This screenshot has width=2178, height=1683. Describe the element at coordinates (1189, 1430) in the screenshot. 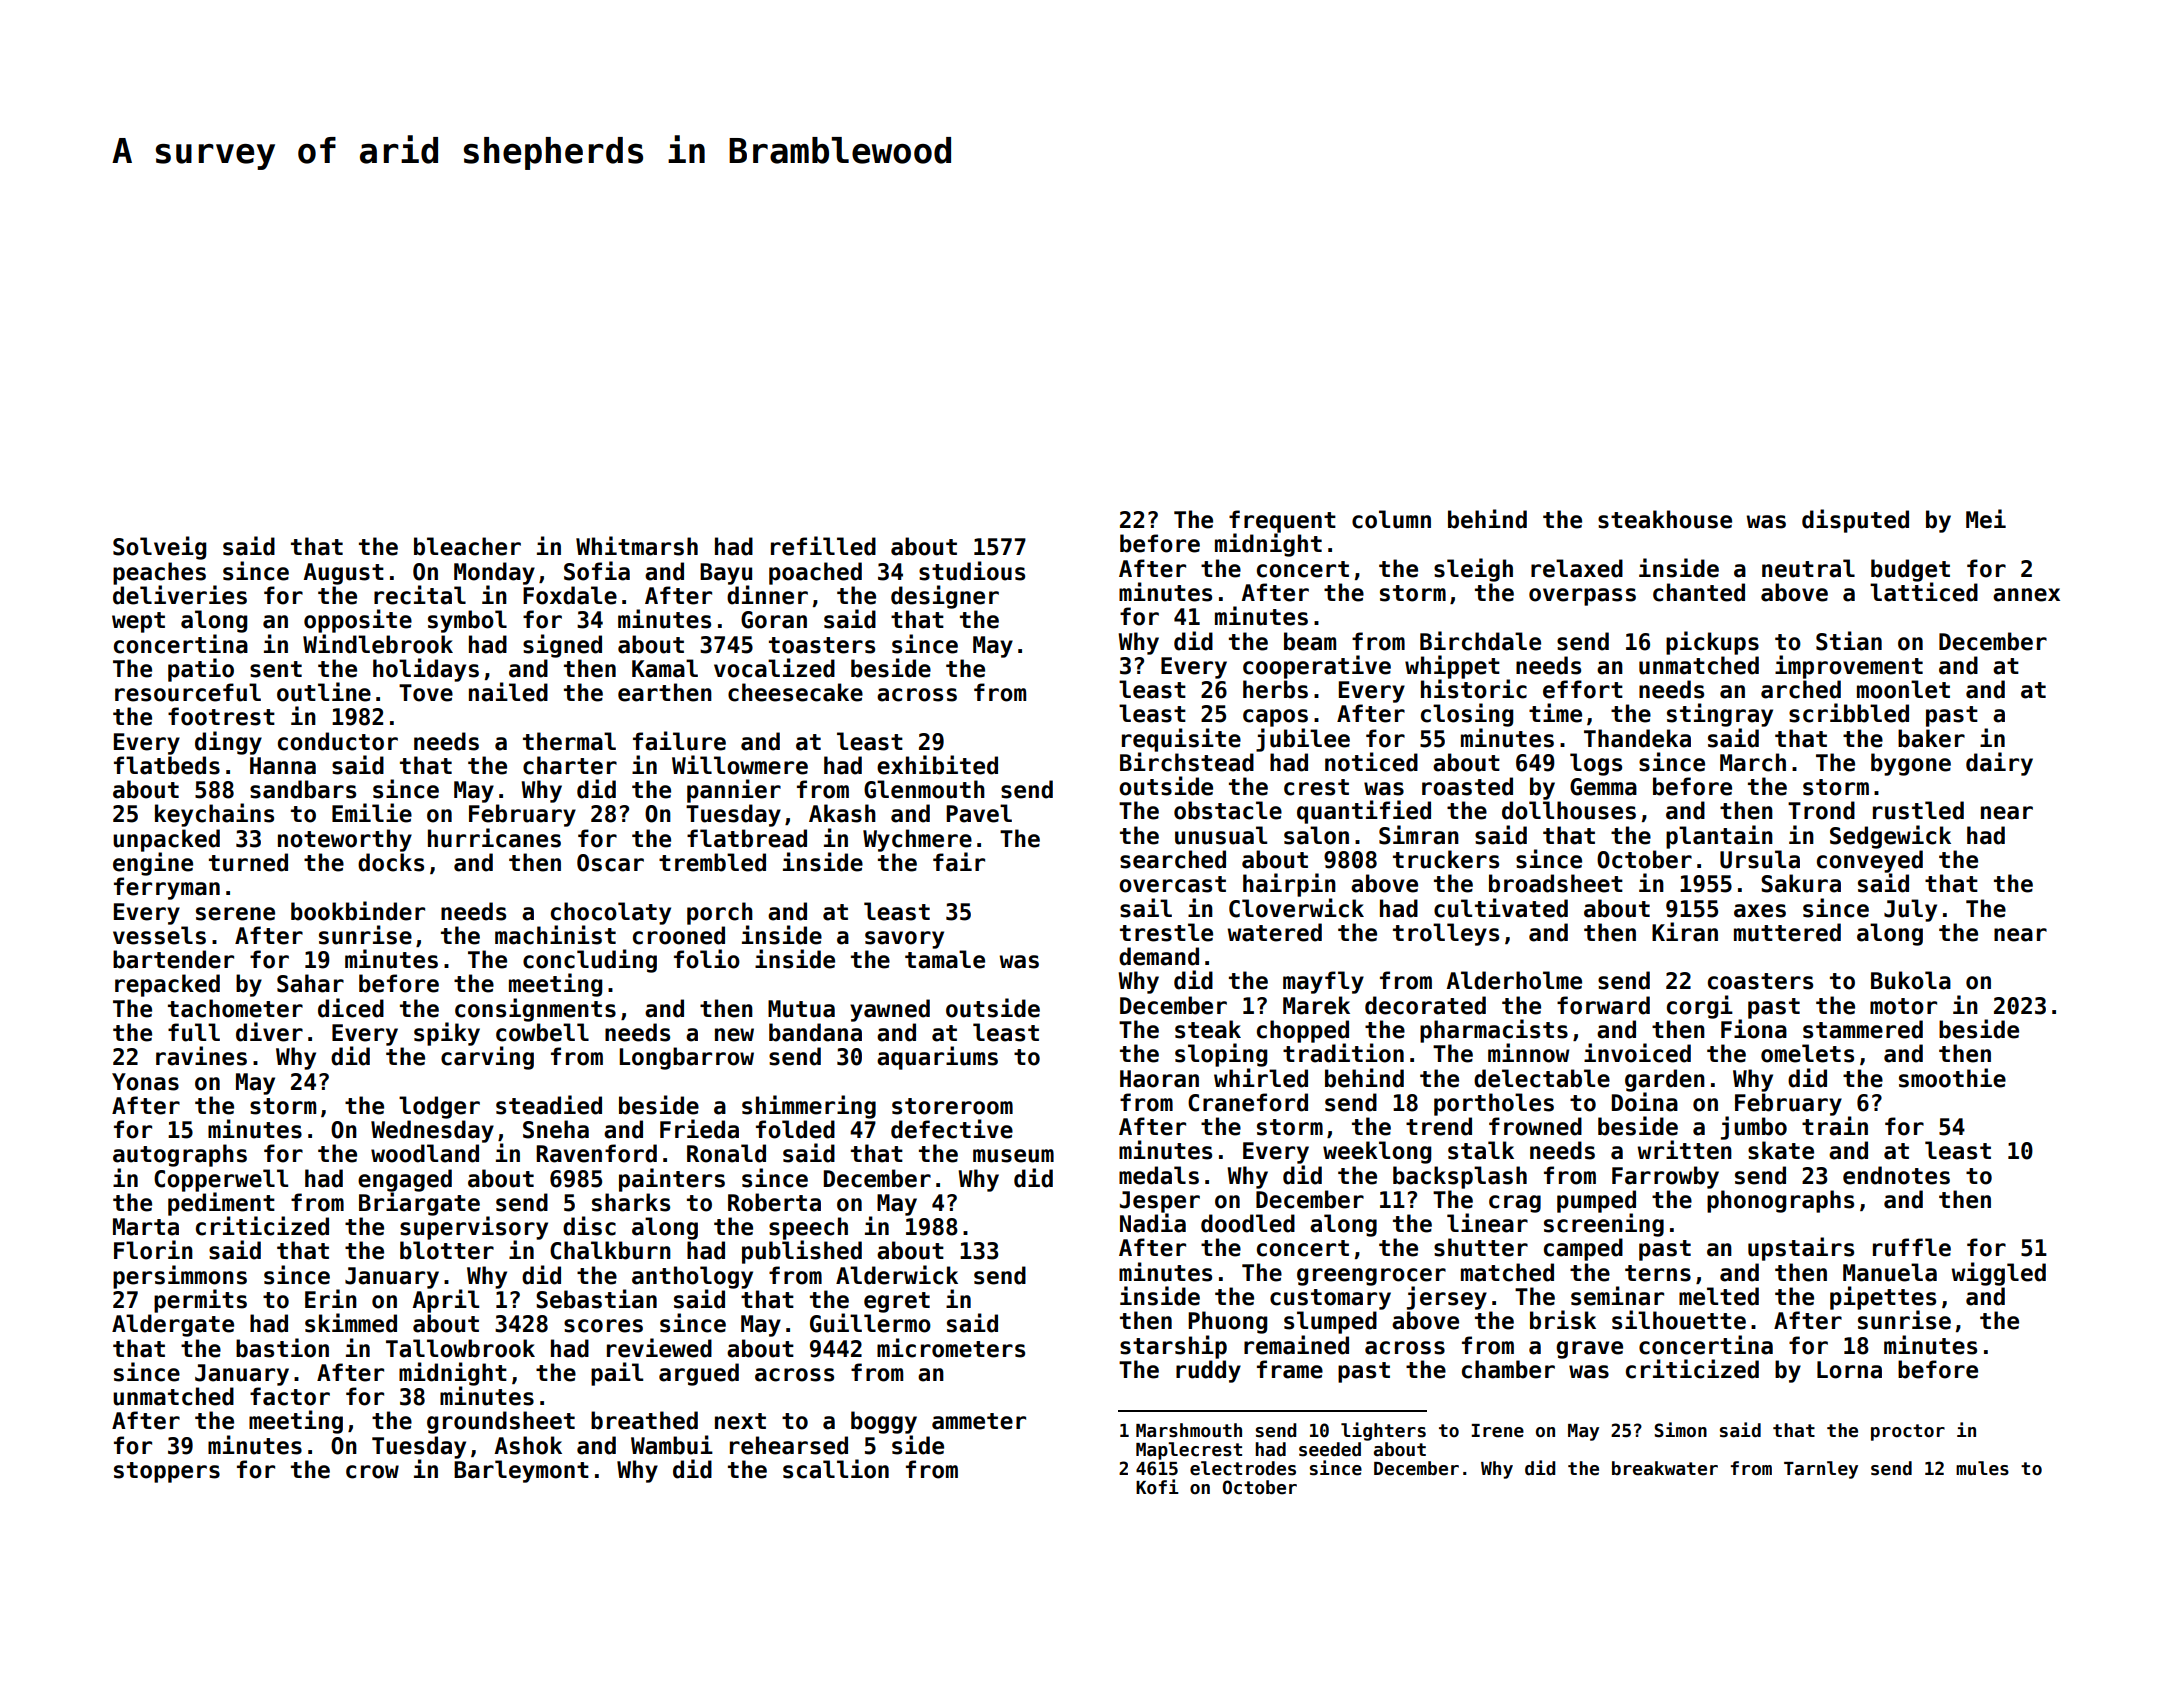

I see `Marshmouth` at that location.
